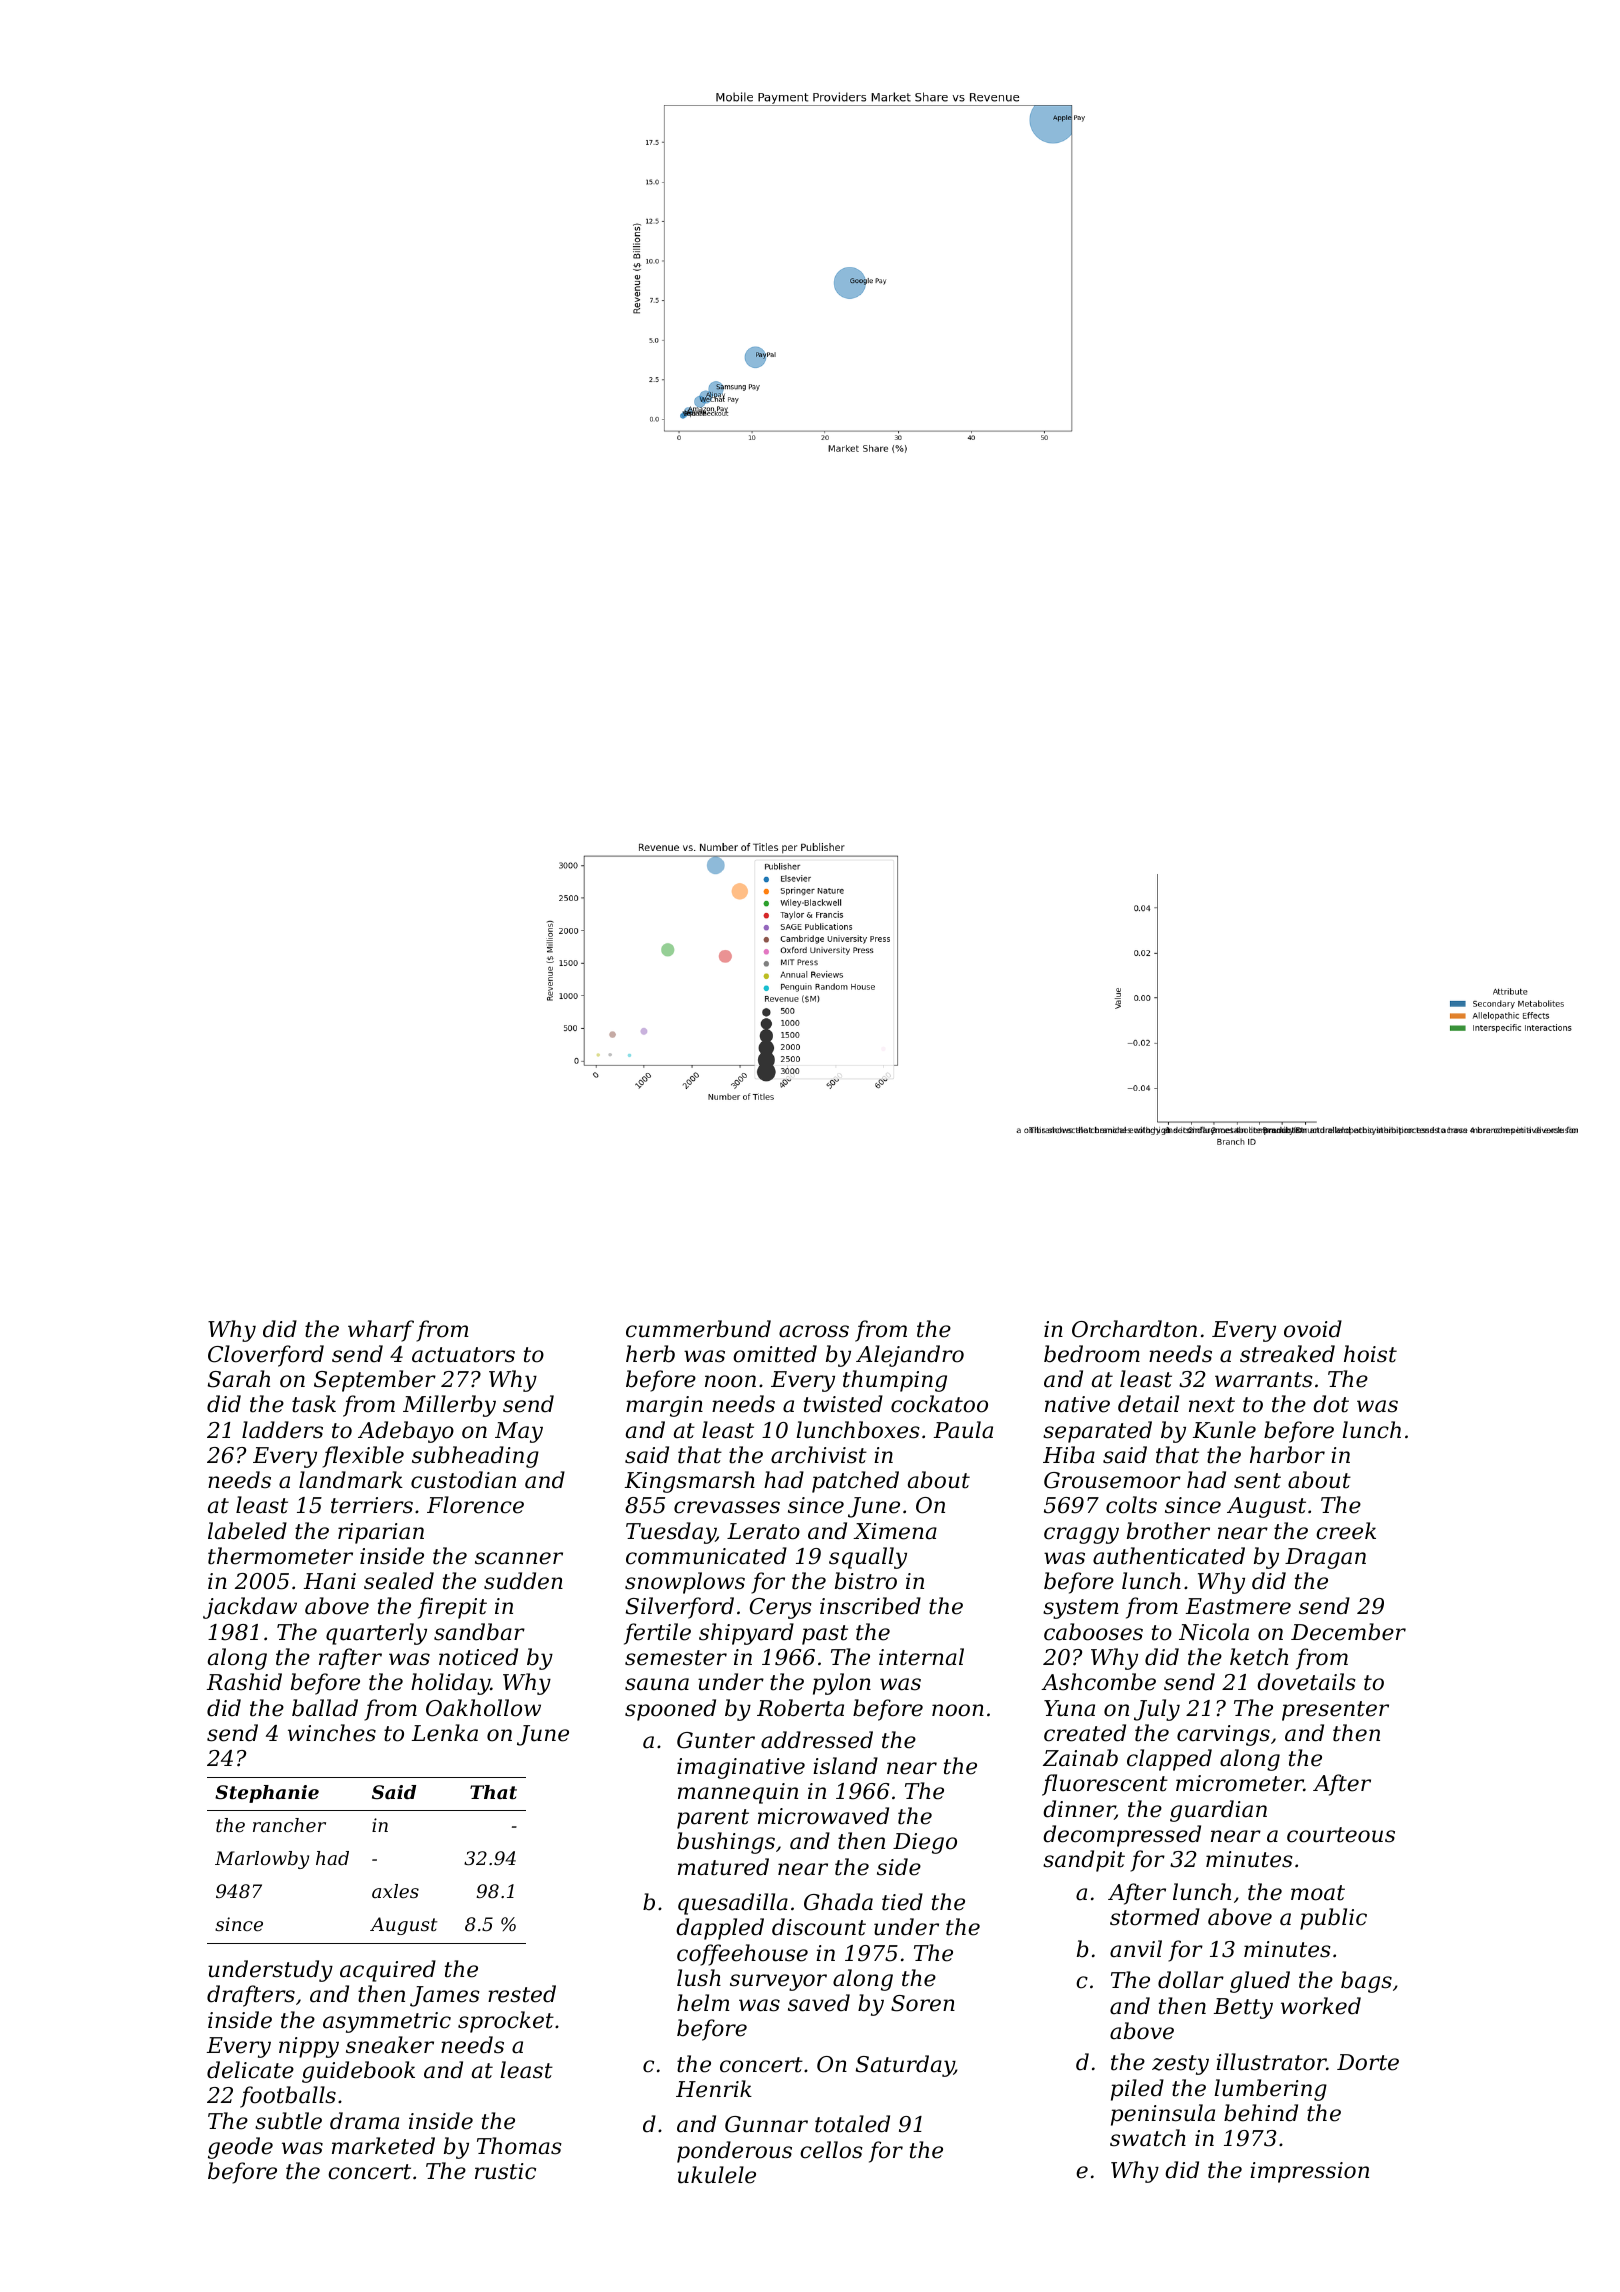 This screenshot has width=1620, height=2292. Describe the element at coordinates (698, 1329) in the screenshot. I see `cummerbund` at that location.
